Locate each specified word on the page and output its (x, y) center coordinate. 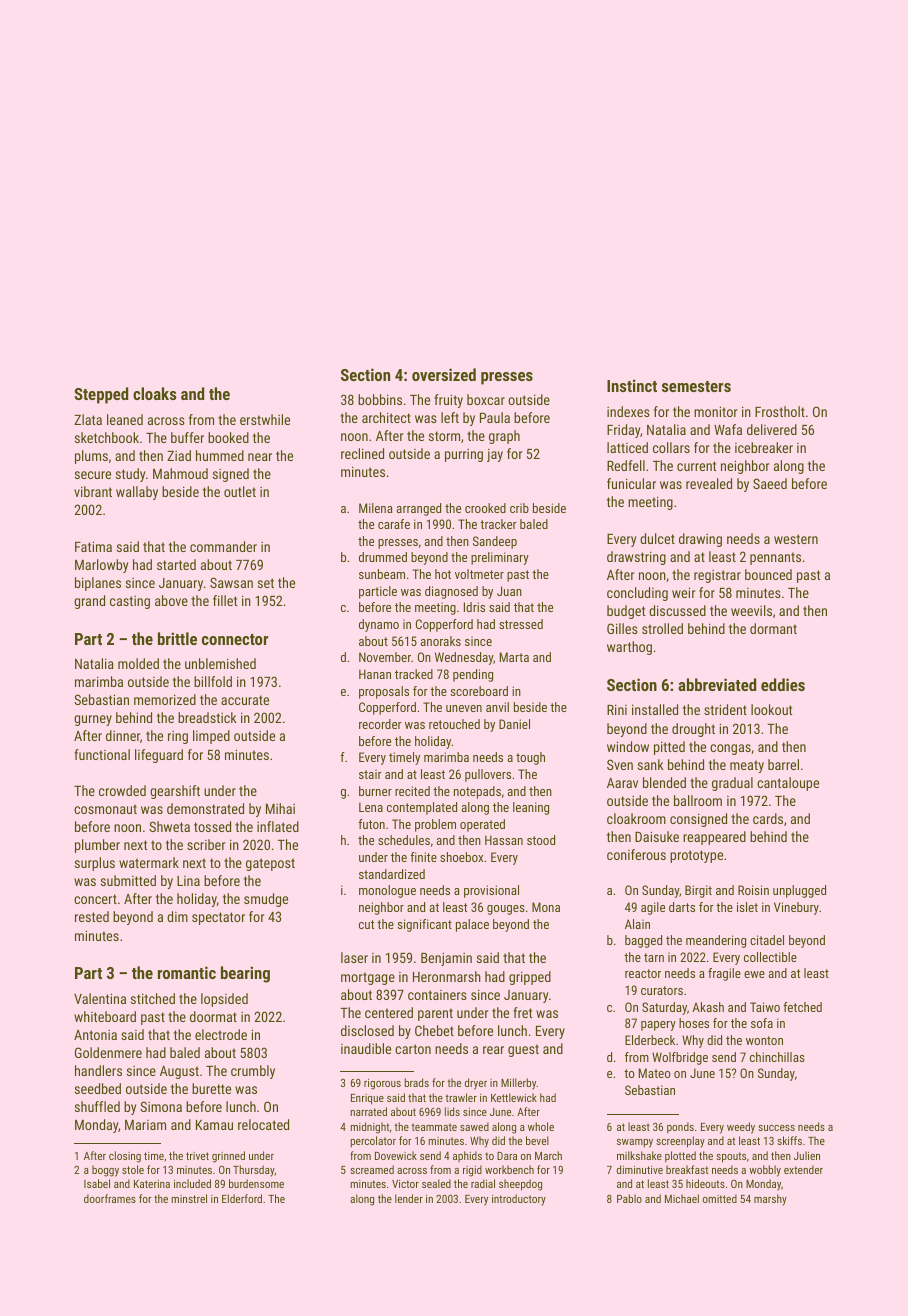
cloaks (154, 393)
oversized (444, 374)
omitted (720, 1198)
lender (409, 1198)
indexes (628, 411)
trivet (197, 1156)
